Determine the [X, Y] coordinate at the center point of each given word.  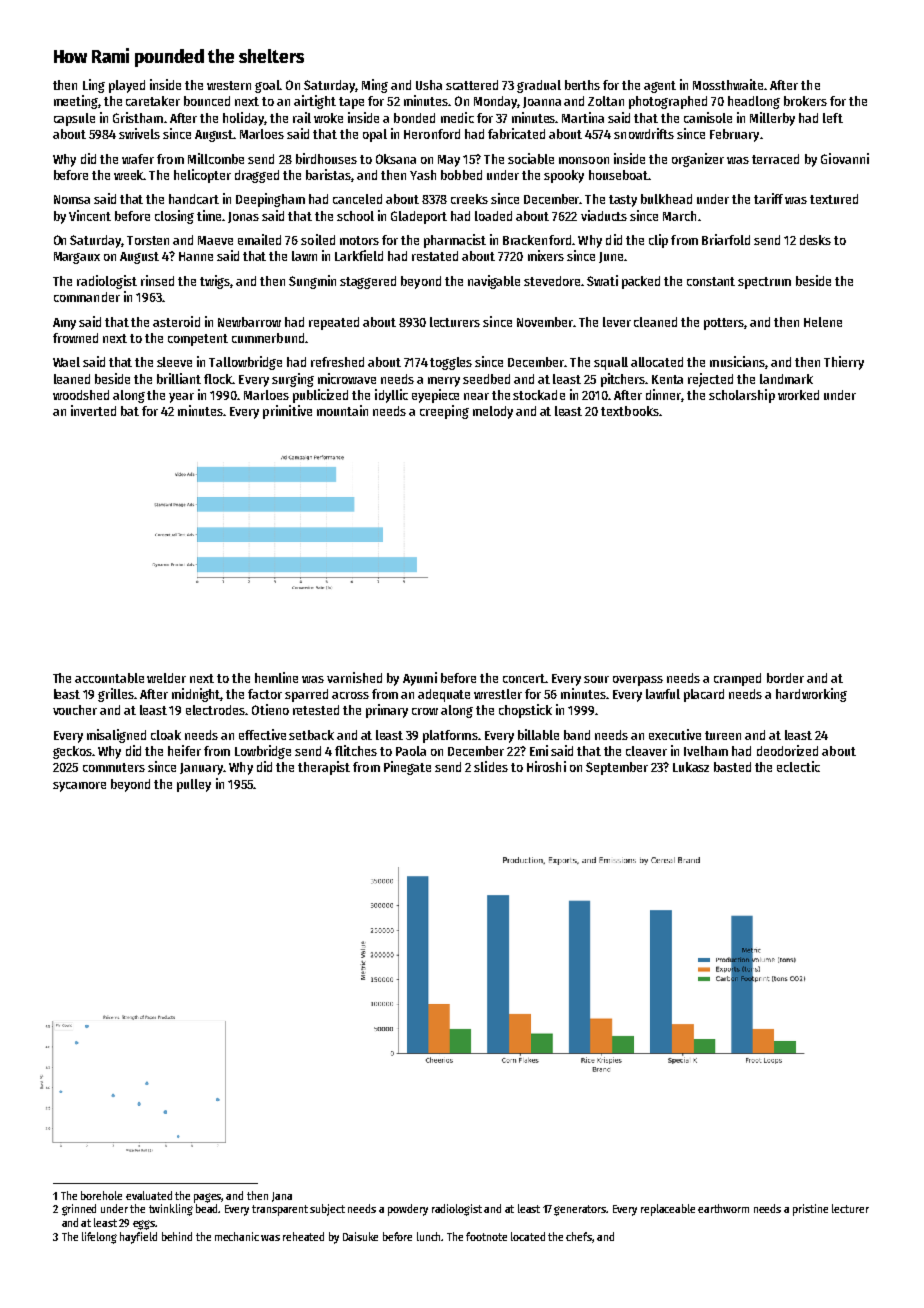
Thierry [844, 363]
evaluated [149, 1195]
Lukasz [691, 767]
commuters [114, 767]
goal [268, 86]
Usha [429, 85]
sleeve [174, 362]
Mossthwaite [729, 84]
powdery [408, 1210]
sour [596, 679]
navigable [494, 282]
